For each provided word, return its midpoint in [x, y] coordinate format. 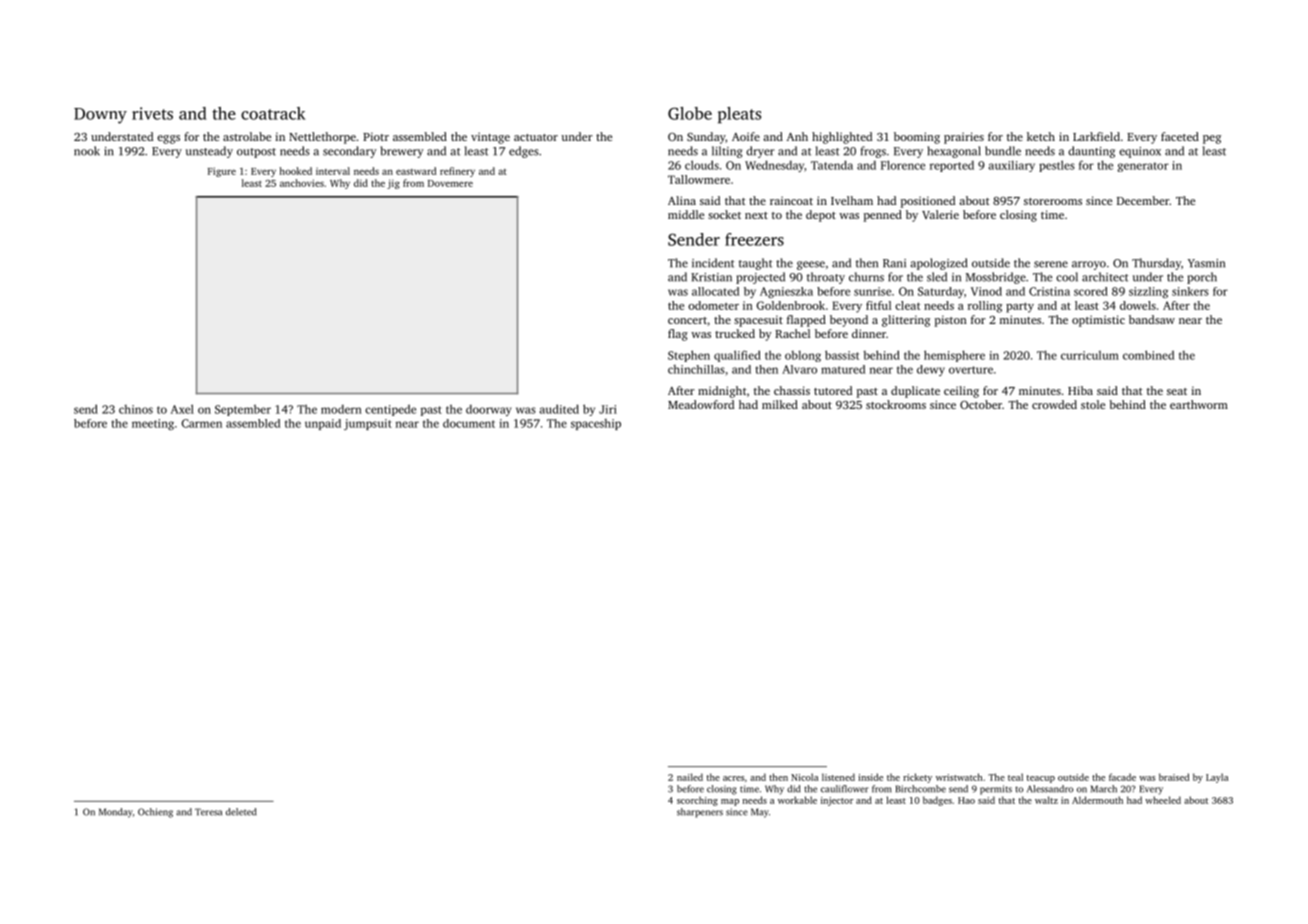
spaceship [596, 424]
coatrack [273, 113]
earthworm [1199, 404]
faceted [1180, 136]
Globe [690, 113]
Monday [116, 813]
